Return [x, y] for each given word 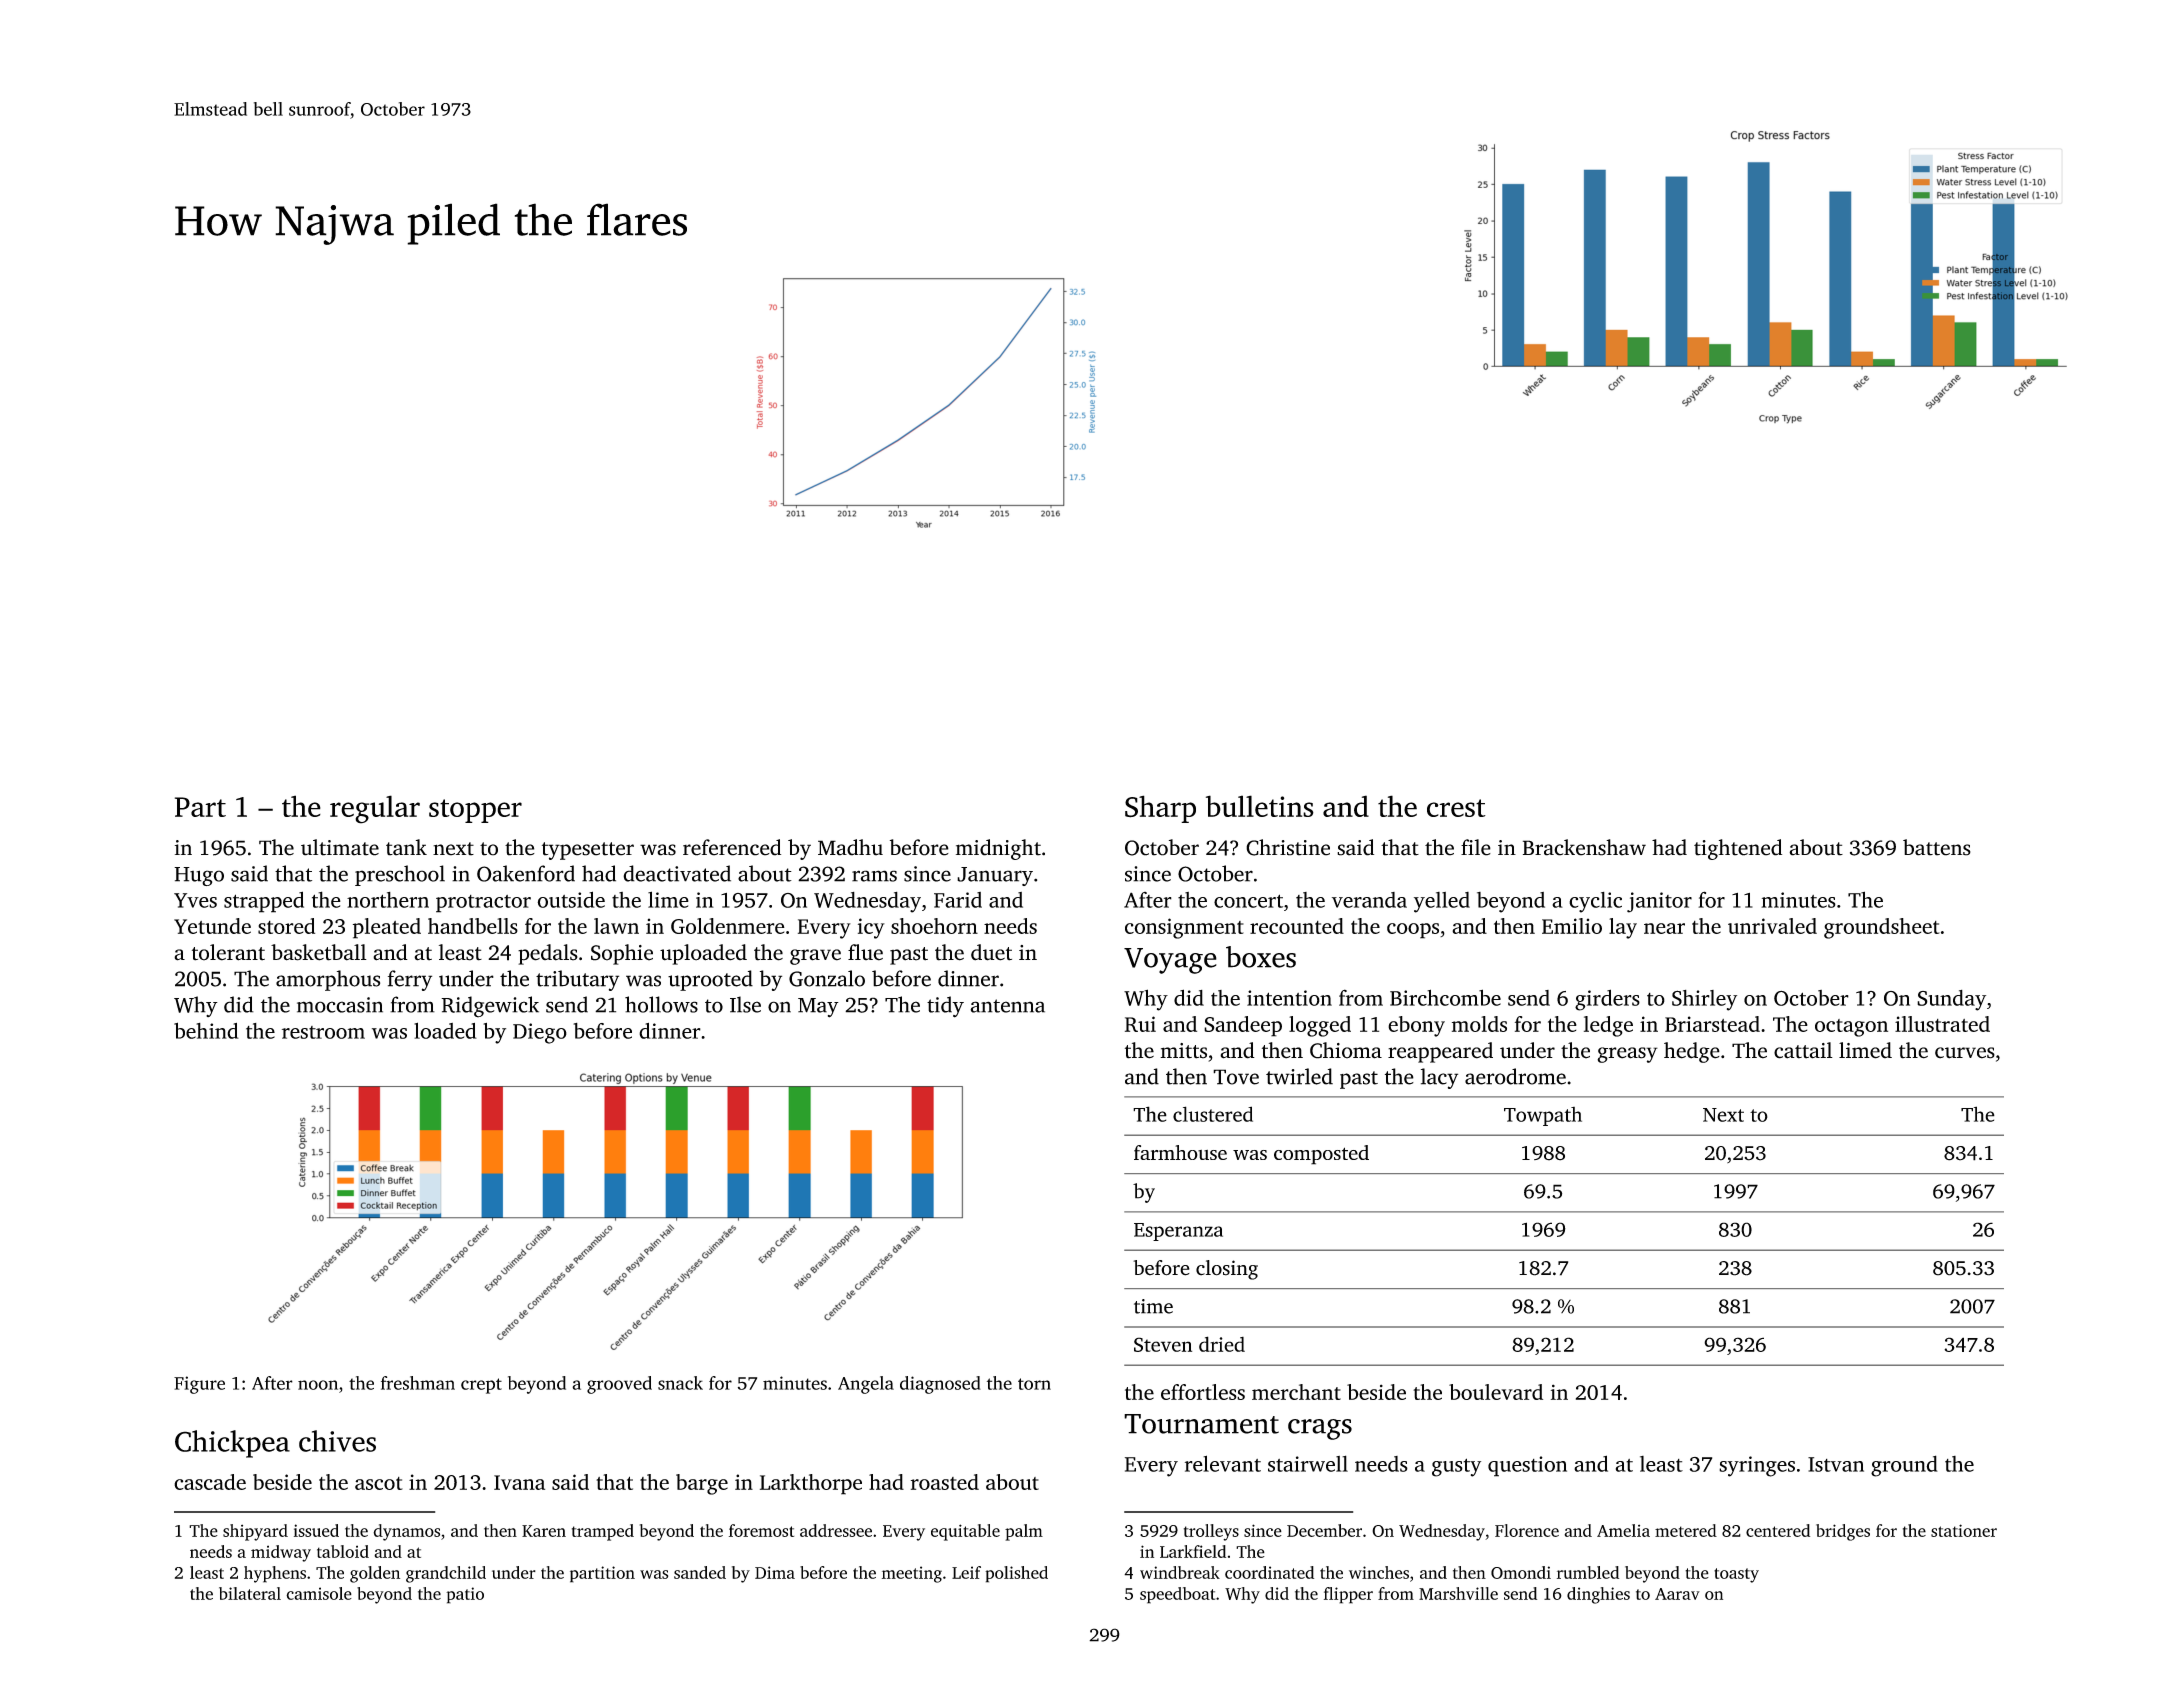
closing [1227, 1270]
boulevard [1496, 1392]
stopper [475, 811]
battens [1937, 847]
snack [680, 1383]
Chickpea [232, 1444]
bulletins [1260, 806]
